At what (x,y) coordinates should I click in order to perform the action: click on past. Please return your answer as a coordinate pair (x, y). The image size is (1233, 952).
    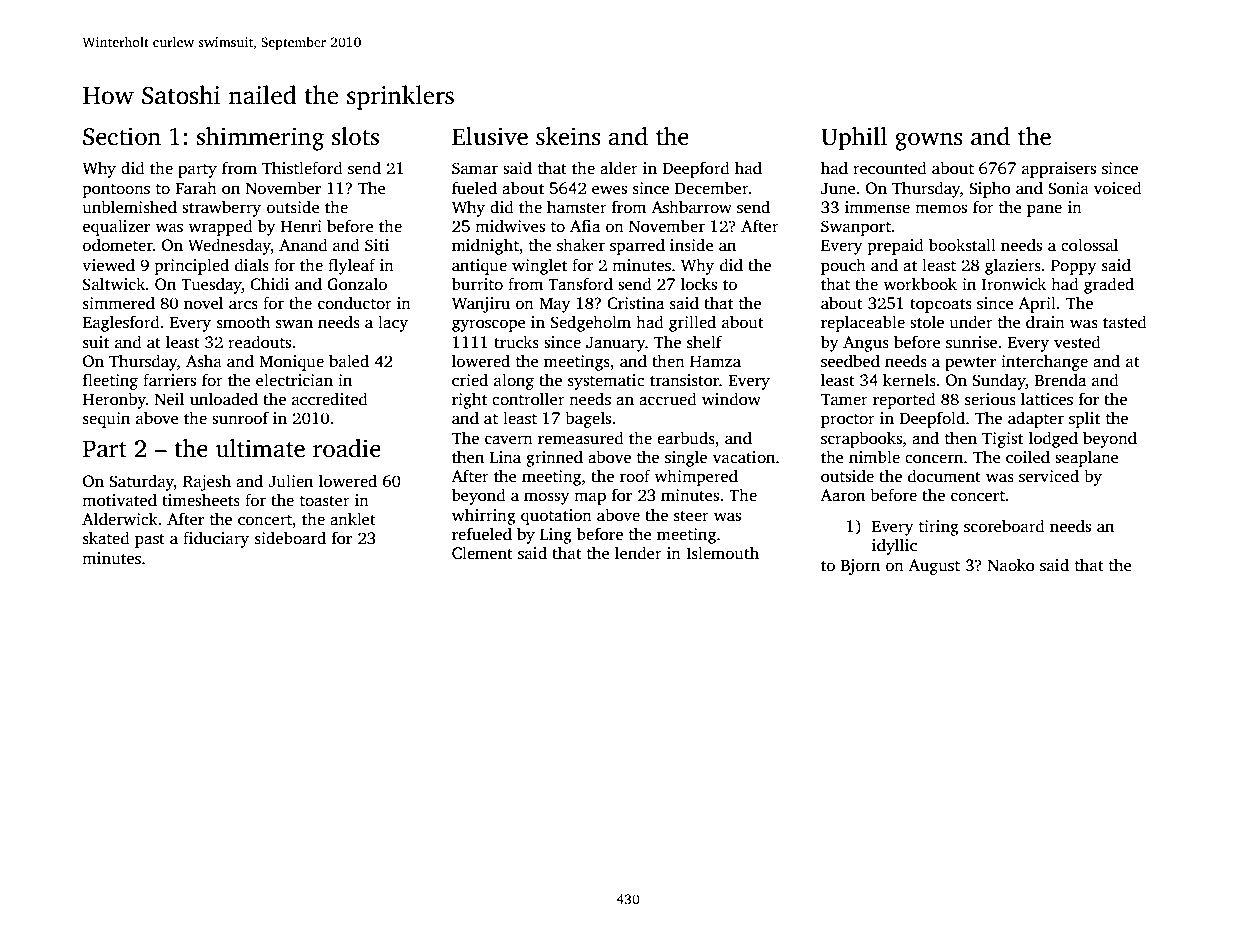
    Looking at the image, I should click on (150, 541).
